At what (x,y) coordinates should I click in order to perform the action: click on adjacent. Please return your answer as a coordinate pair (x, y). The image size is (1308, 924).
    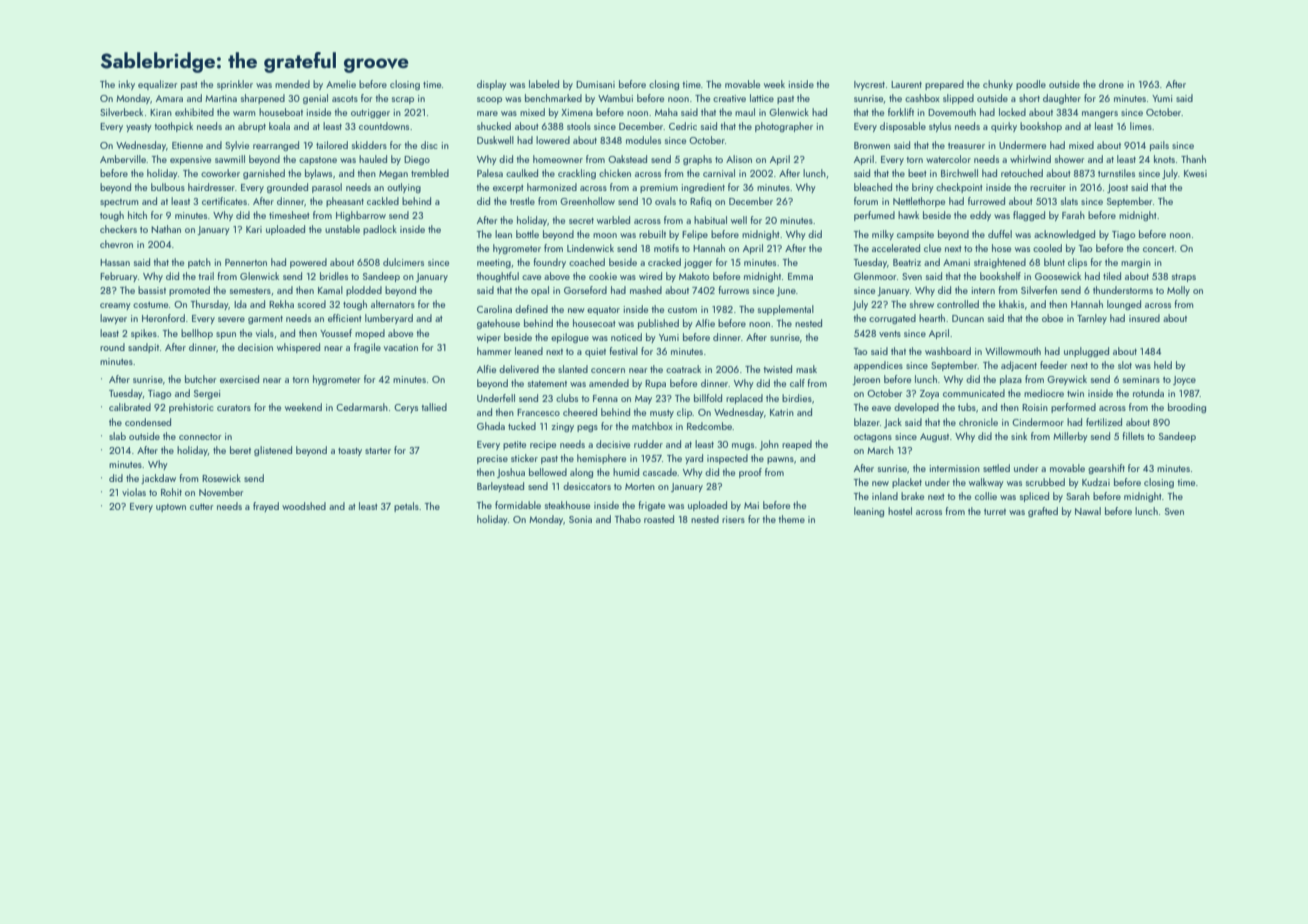
    Looking at the image, I should click on (1019, 366).
